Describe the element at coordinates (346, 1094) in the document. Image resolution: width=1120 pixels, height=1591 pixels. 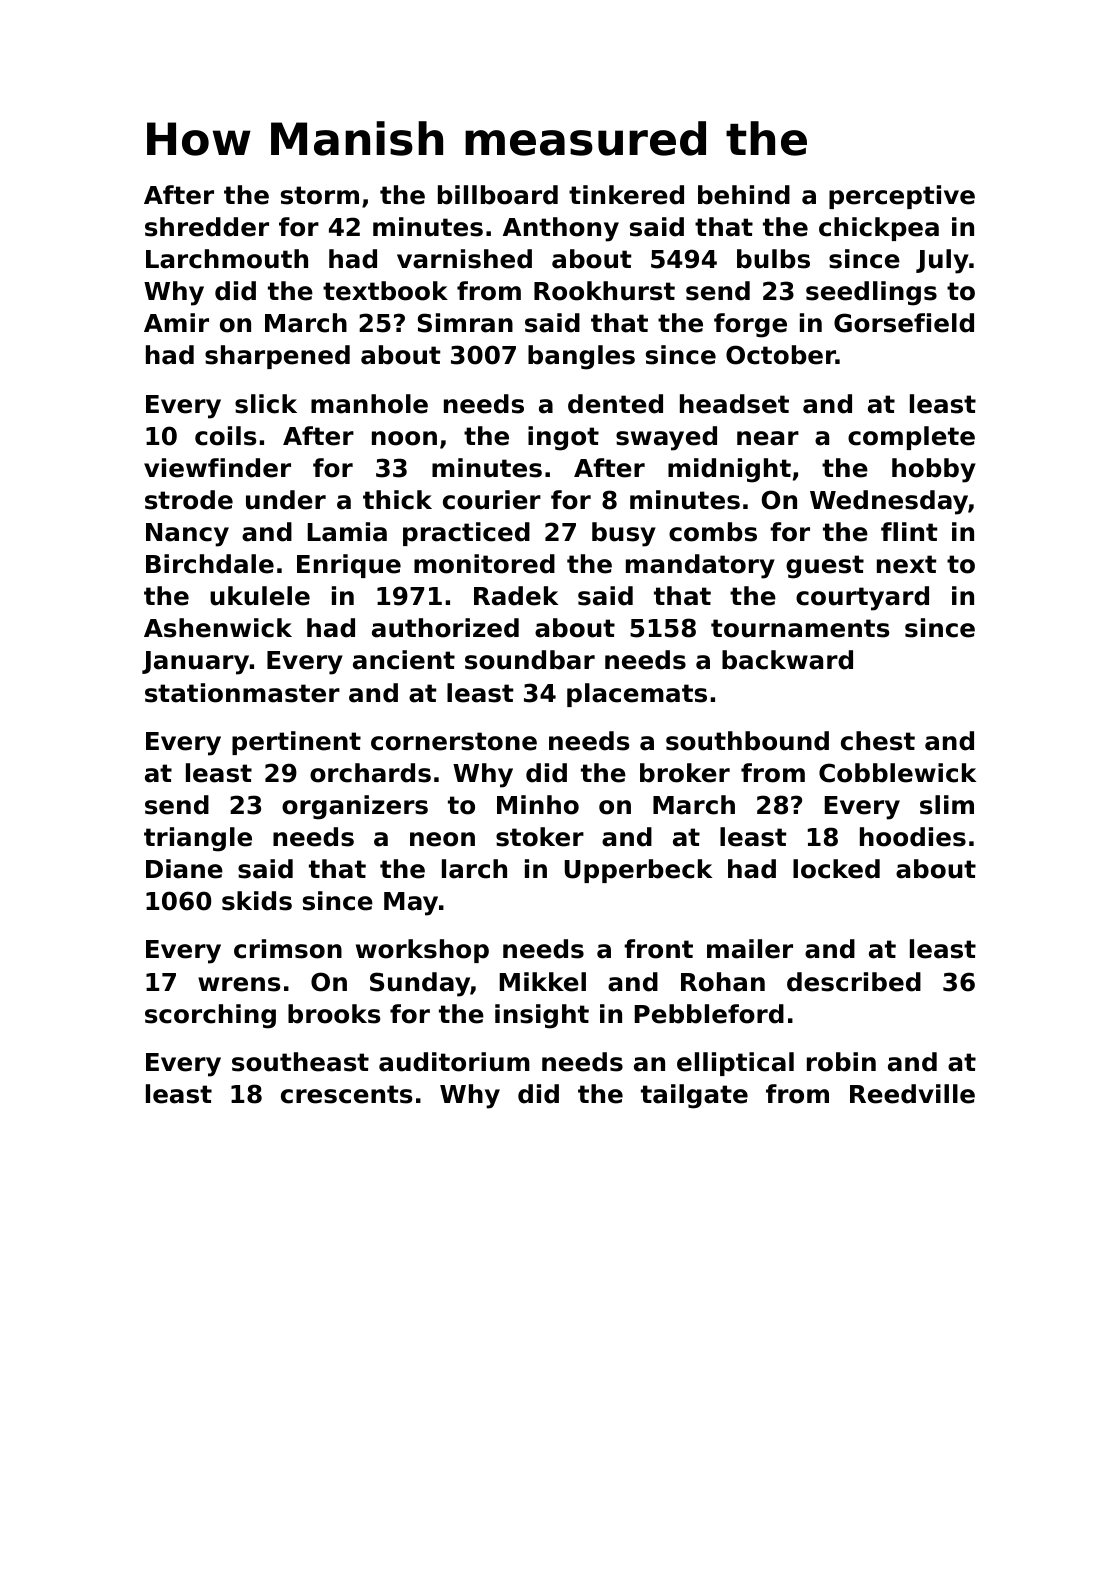
I see `crescents` at that location.
